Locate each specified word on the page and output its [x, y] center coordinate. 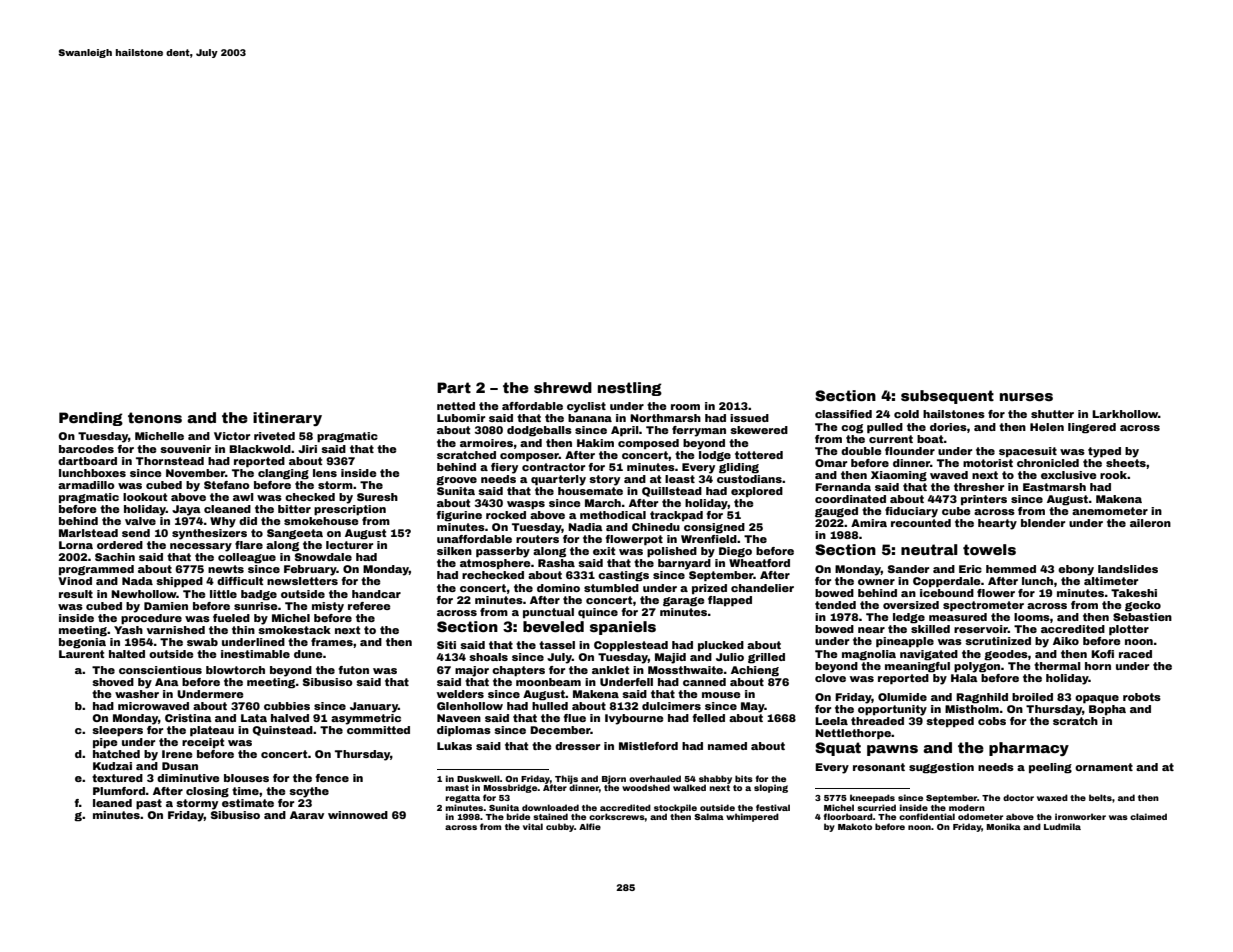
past [149, 804]
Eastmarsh [1054, 487]
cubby [560, 827]
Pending [91, 419]
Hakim [595, 443]
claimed [1148, 816]
